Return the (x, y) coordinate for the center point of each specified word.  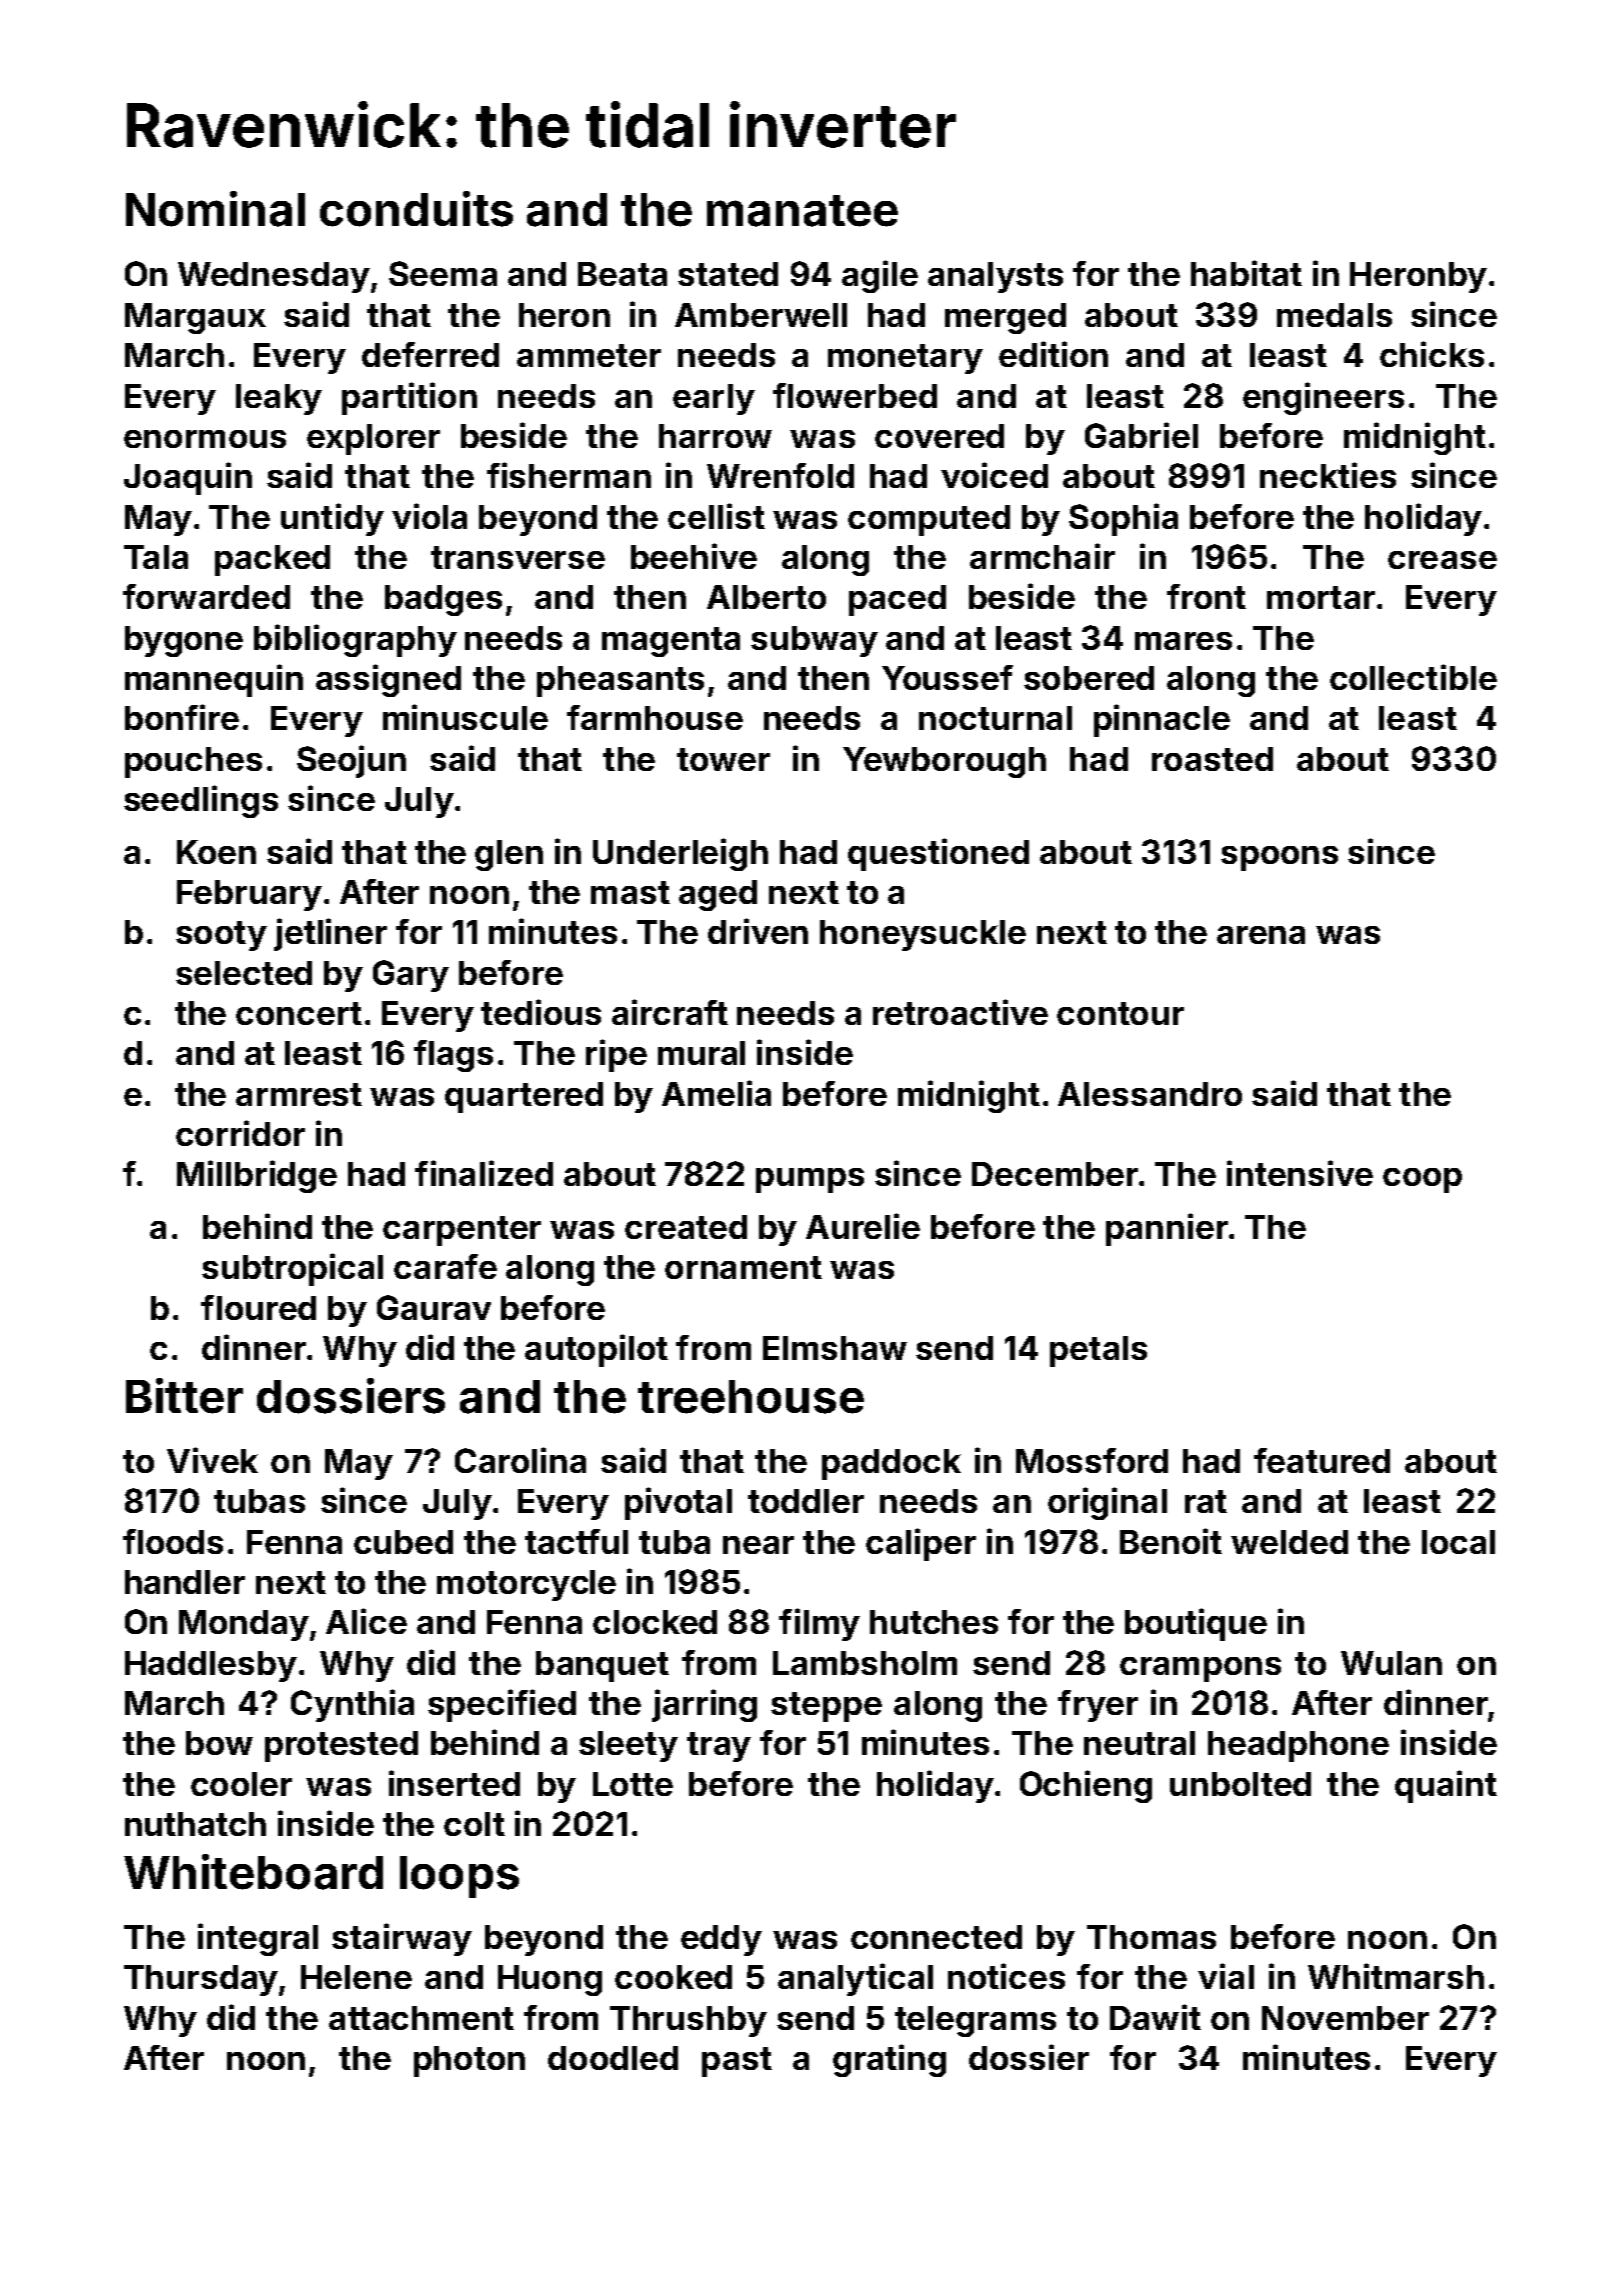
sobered (1089, 678)
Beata (622, 274)
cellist (716, 516)
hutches (934, 1622)
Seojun (351, 761)
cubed (403, 1542)
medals (1334, 315)
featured (1322, 1460)
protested (341, 1746)
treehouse (751, 1397)
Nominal (215, 209)
